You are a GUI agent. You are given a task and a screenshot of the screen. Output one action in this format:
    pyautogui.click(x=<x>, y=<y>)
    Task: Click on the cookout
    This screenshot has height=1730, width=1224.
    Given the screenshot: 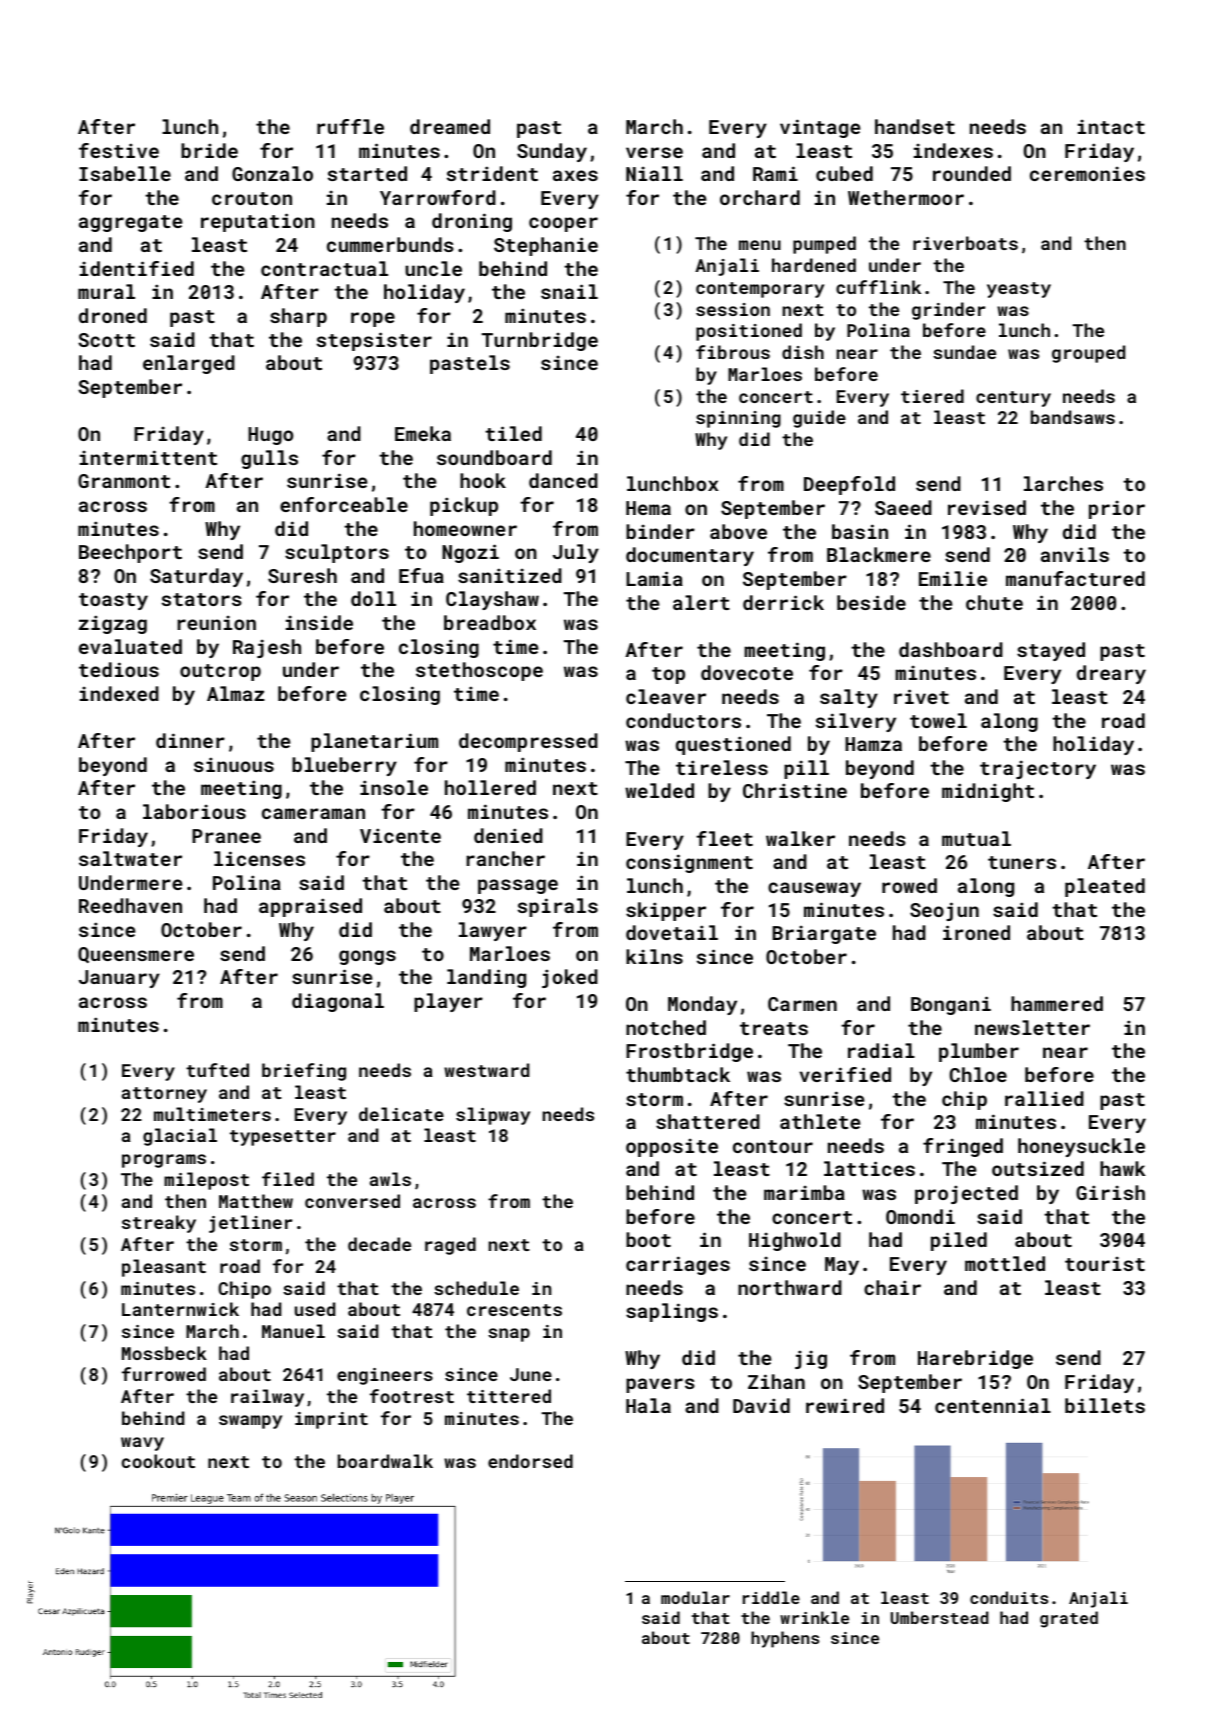 What is the action you would take?
    pyautogui.click(x=158, y=1461)
